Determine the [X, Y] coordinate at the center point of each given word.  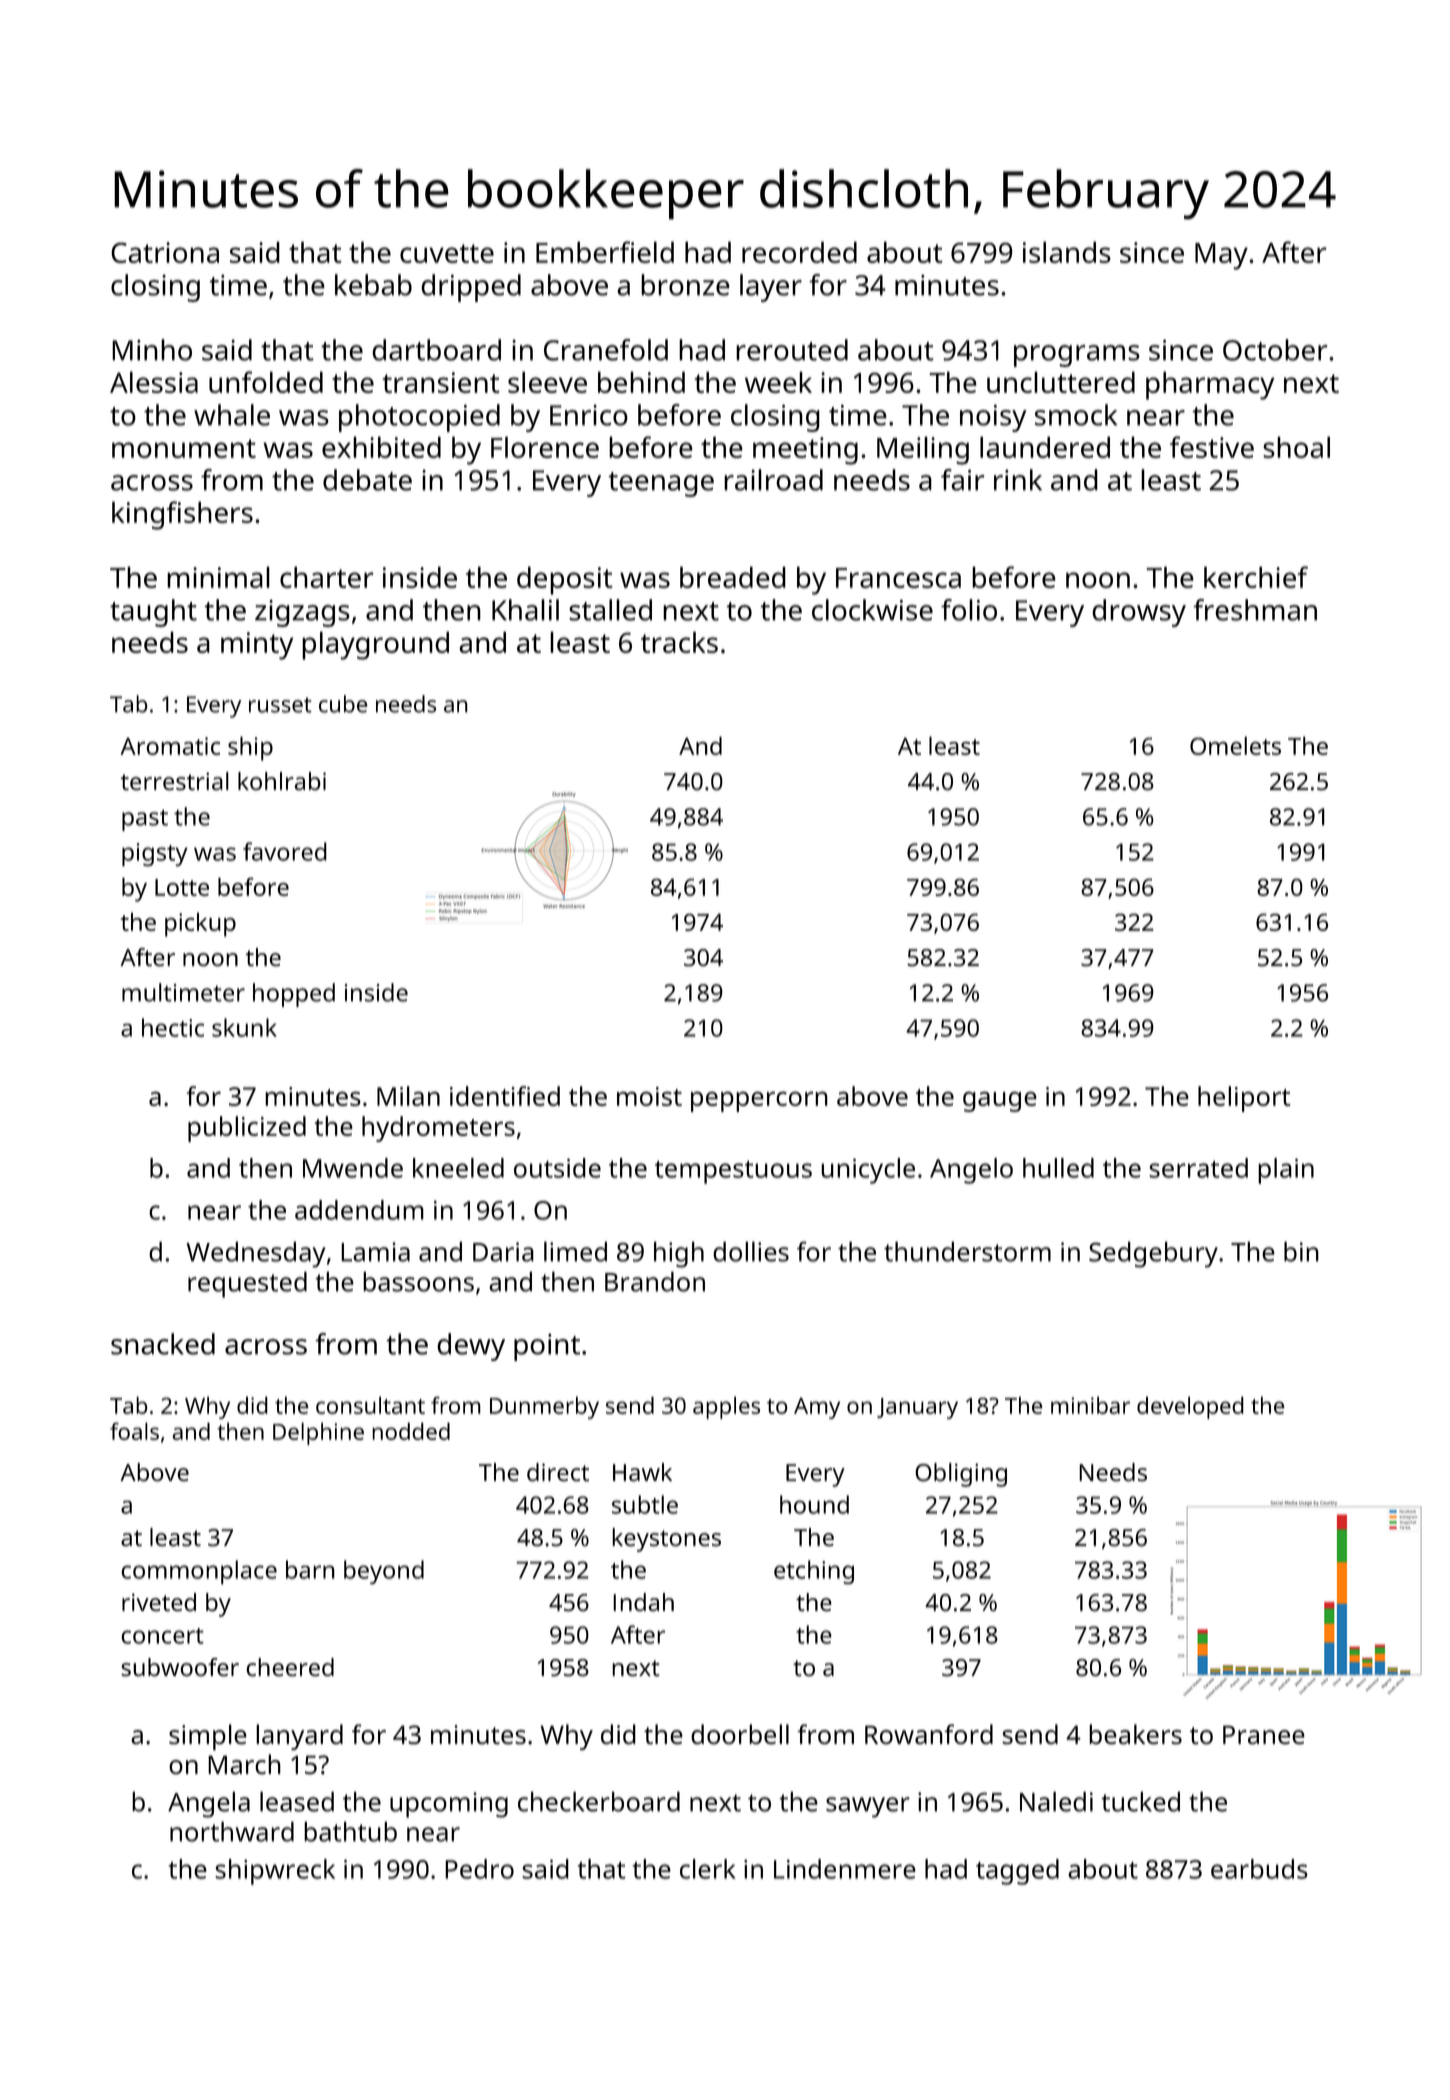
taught [153, 613]
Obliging [961, 1475]
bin [1301, 1251]
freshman [1255, 610]
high [679, 1254]
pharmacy [1210, 385]
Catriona [165, 252]
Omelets [1235, 745]
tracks [679, 642]
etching [814, 1572]
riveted [159, 1602]
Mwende [353, 1168]
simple [208, 1737]
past [145, 820]
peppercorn [759, 1102]
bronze [685, 285]
